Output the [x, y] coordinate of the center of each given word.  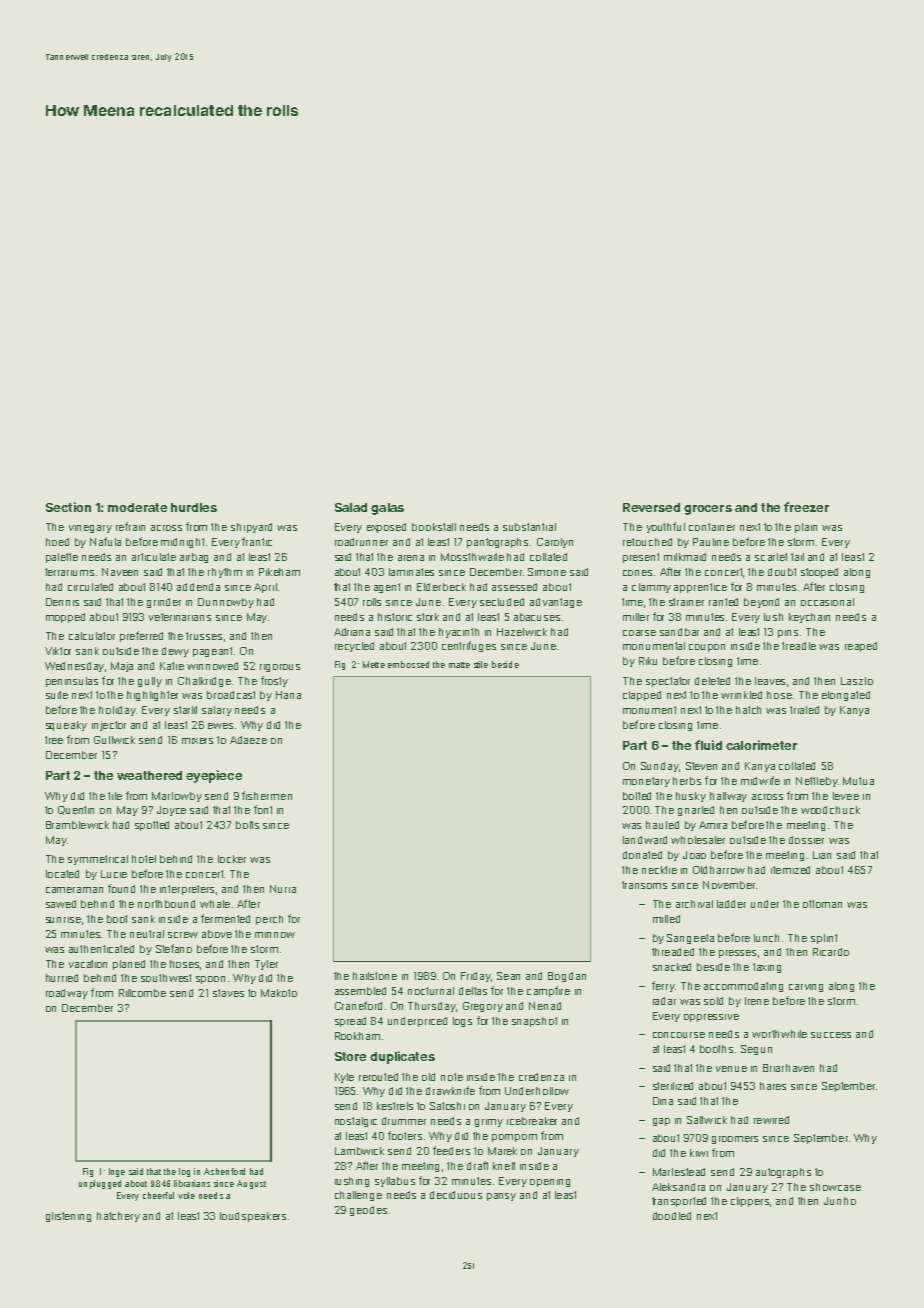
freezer [806, 507]
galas [387, 509]
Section [68, 507]
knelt [504, 1166]
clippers [750, 1202]
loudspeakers [253, 1217]
